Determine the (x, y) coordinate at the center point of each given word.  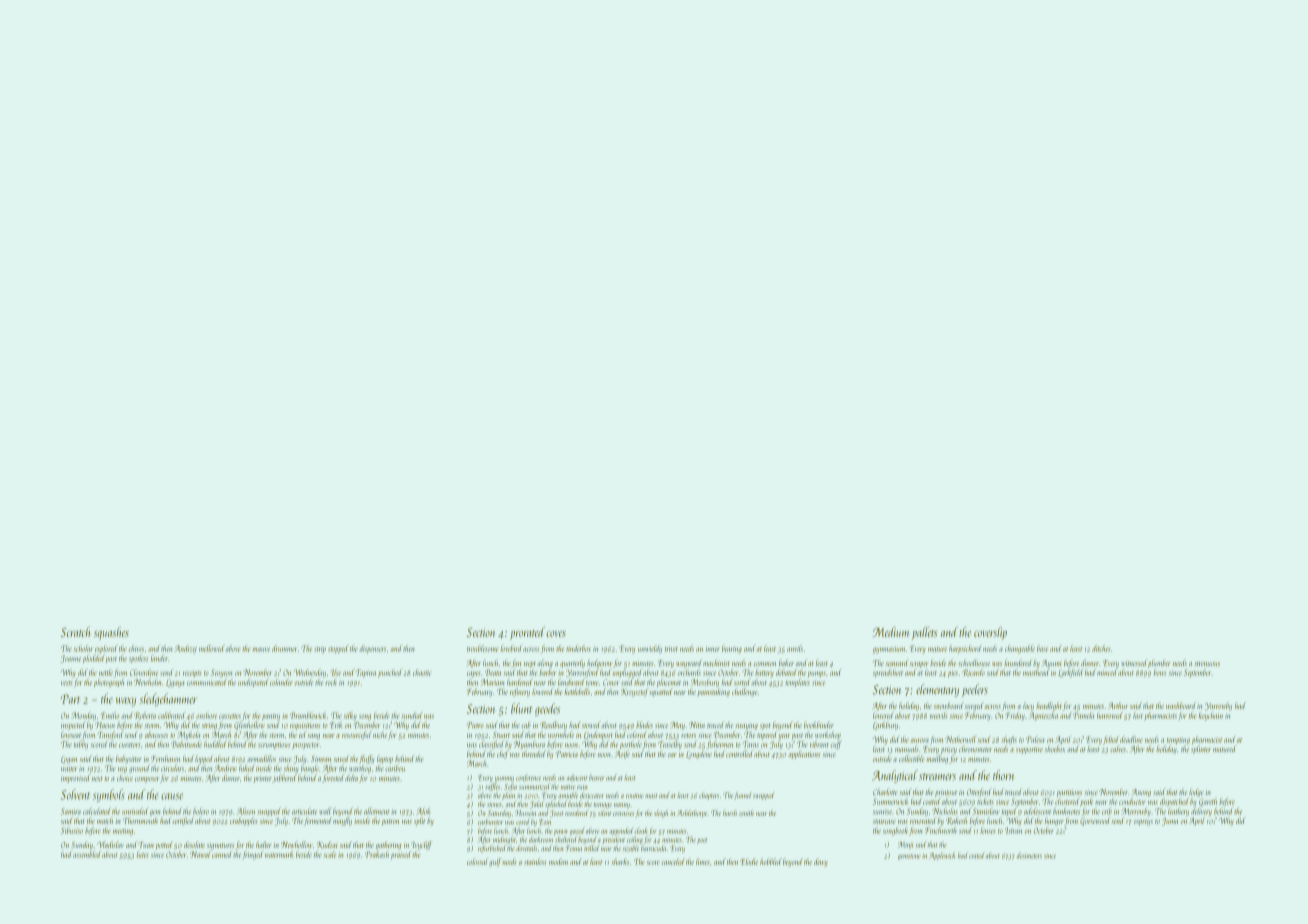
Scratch (75, 632)
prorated (527, 633)
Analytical (895, 776)
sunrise (882, 812)
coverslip (990, 633)
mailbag (937, 759)
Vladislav (110, 844)
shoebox (1055, 748)
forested (333, 778)
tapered (767, 735)
